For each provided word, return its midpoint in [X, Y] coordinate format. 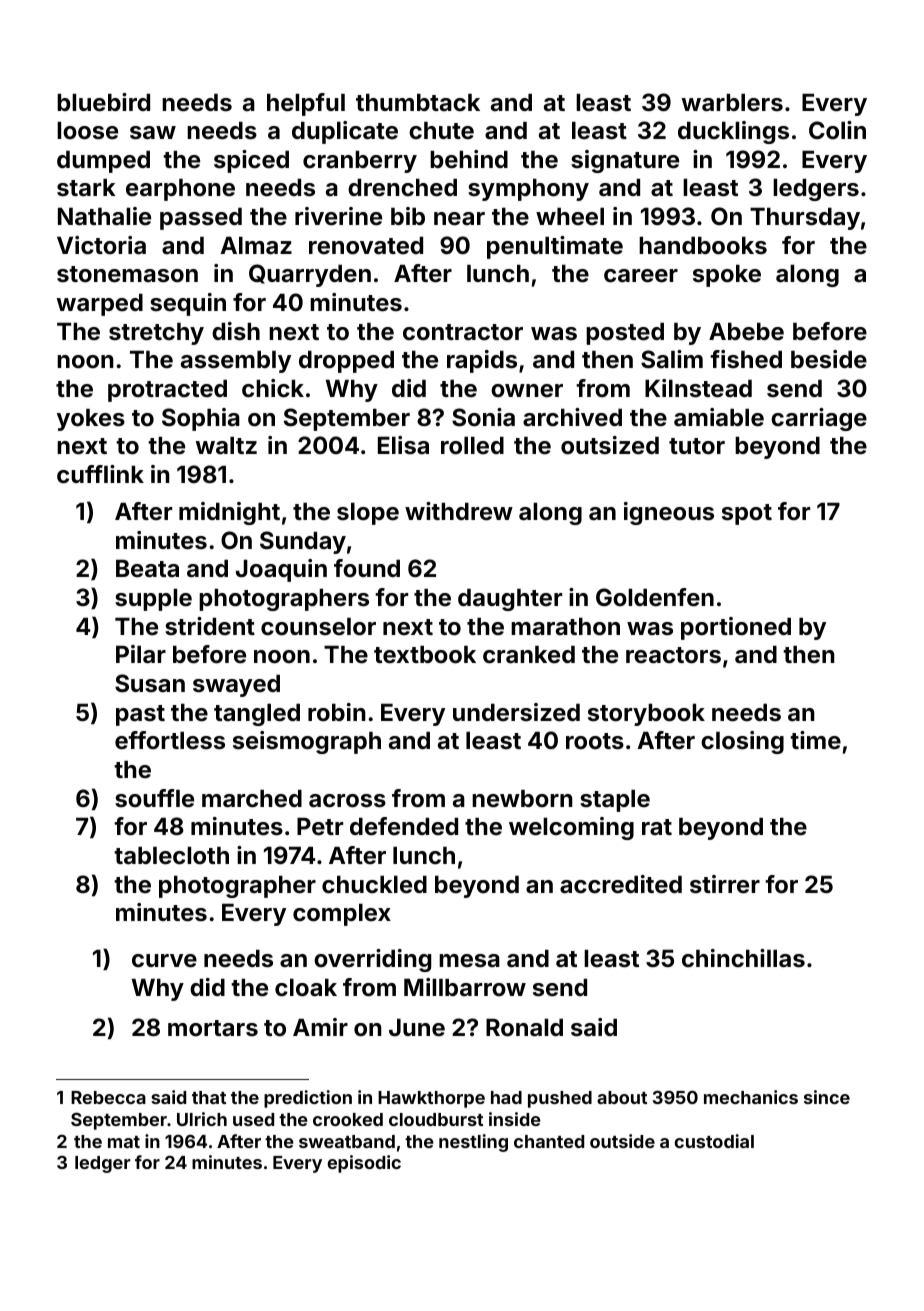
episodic [364, 1164]
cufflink [100, 474]
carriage [819, 419]
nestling [473, 1143]
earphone [180, 190]
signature [625, 161]
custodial [714, 1141]
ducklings [733, 132]
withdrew [459, 511]
